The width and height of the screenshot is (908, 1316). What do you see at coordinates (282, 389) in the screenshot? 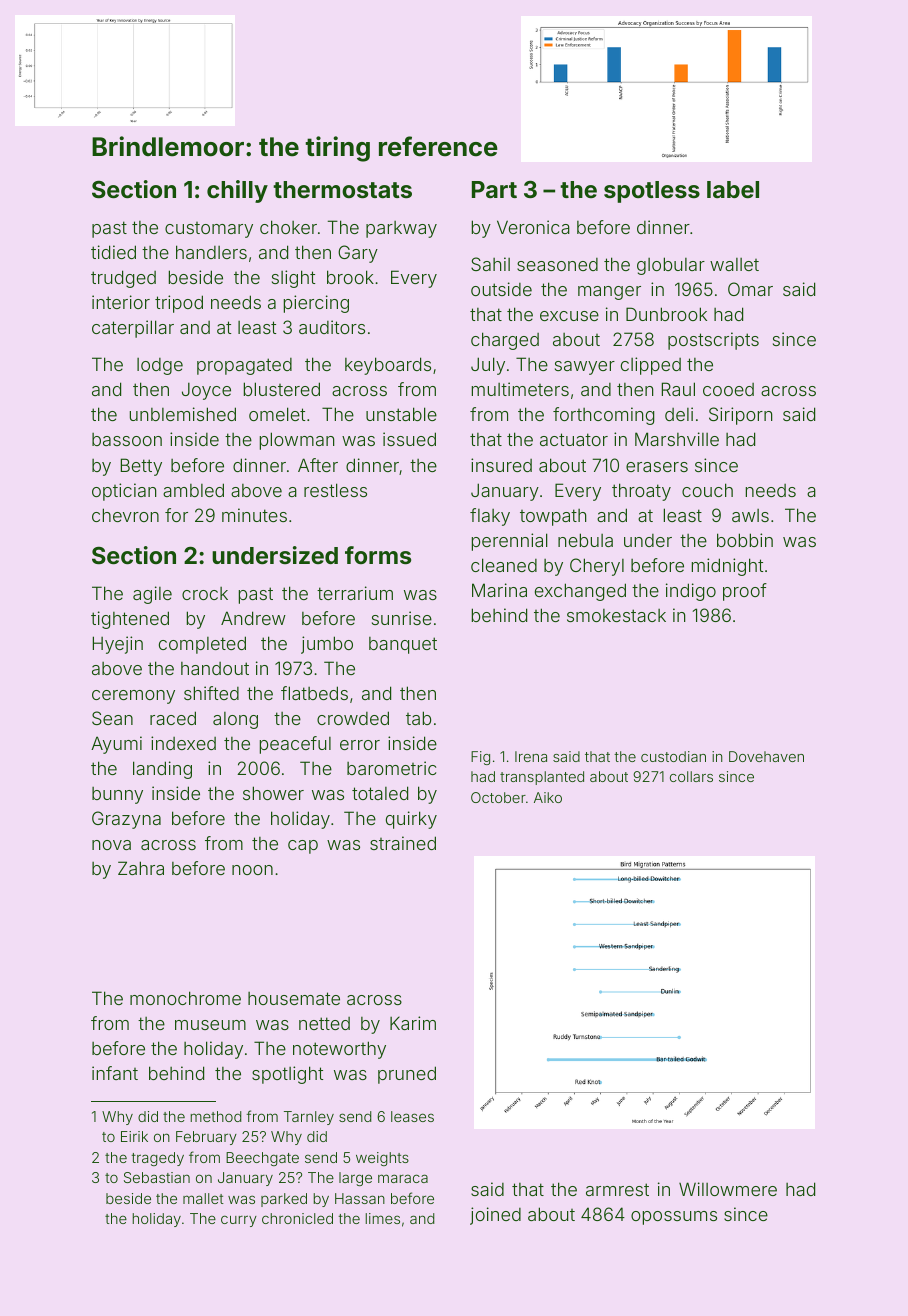
I see `blustered` at bounding box center [282, 389].
